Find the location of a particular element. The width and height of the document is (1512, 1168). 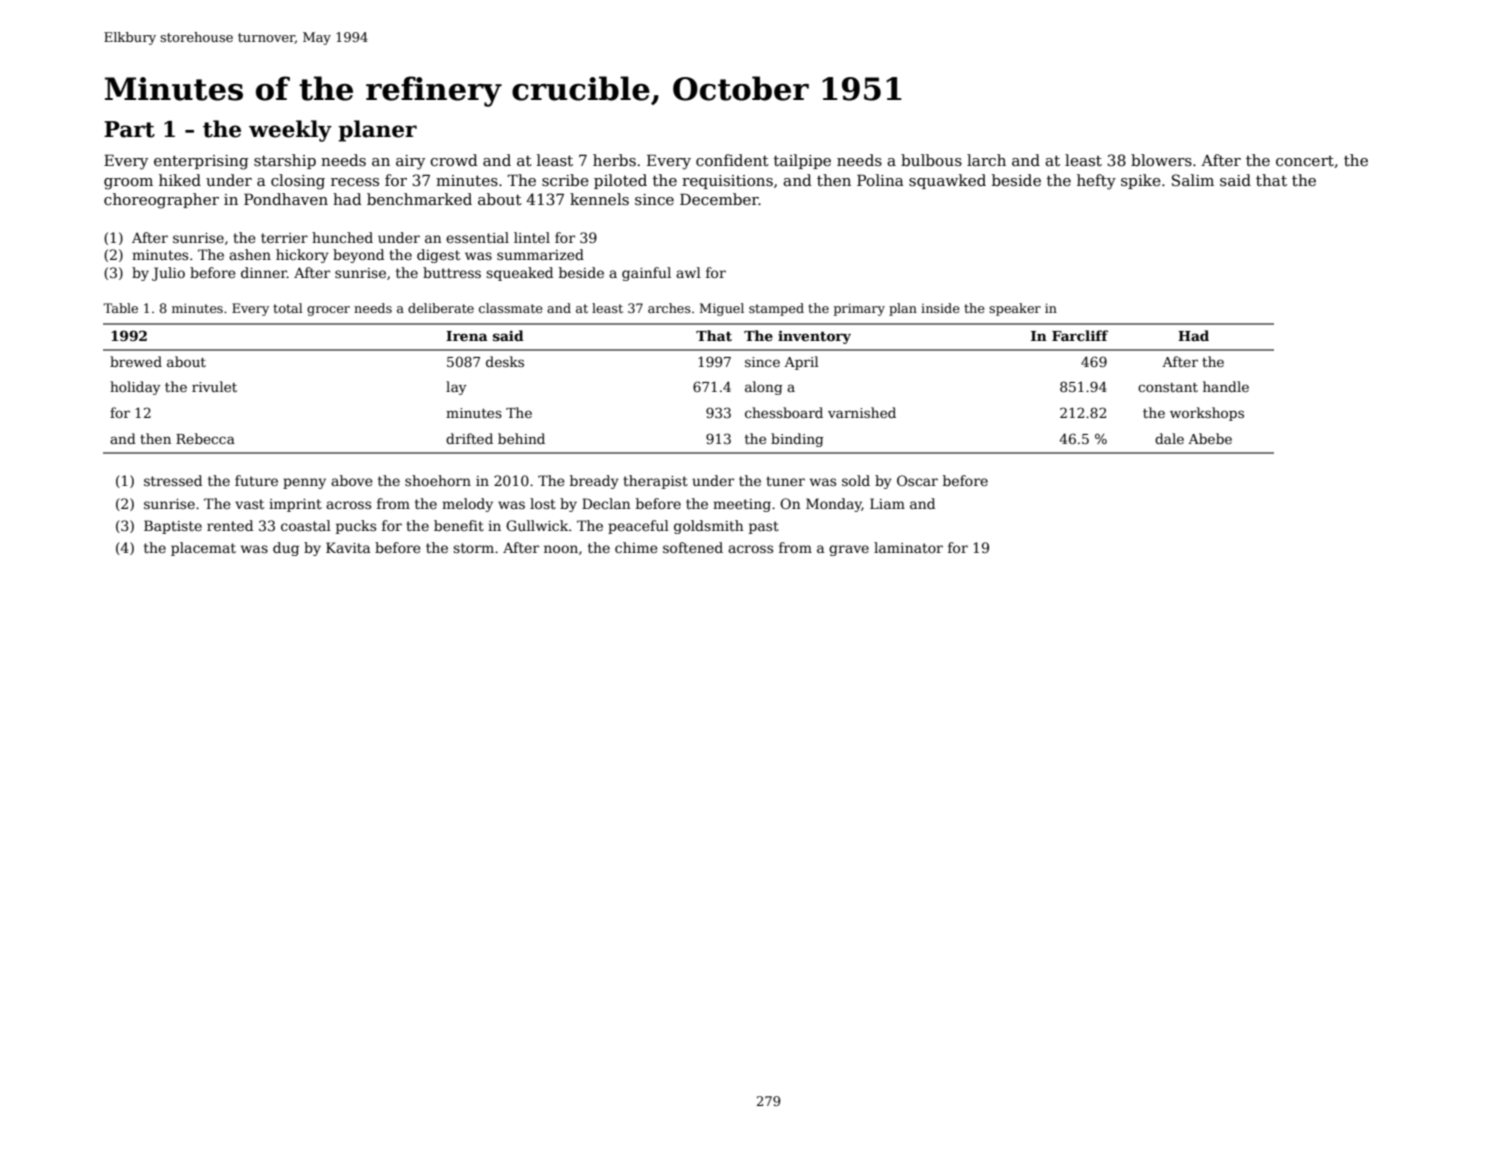

blowers is located at coordinates (1161, 160).
